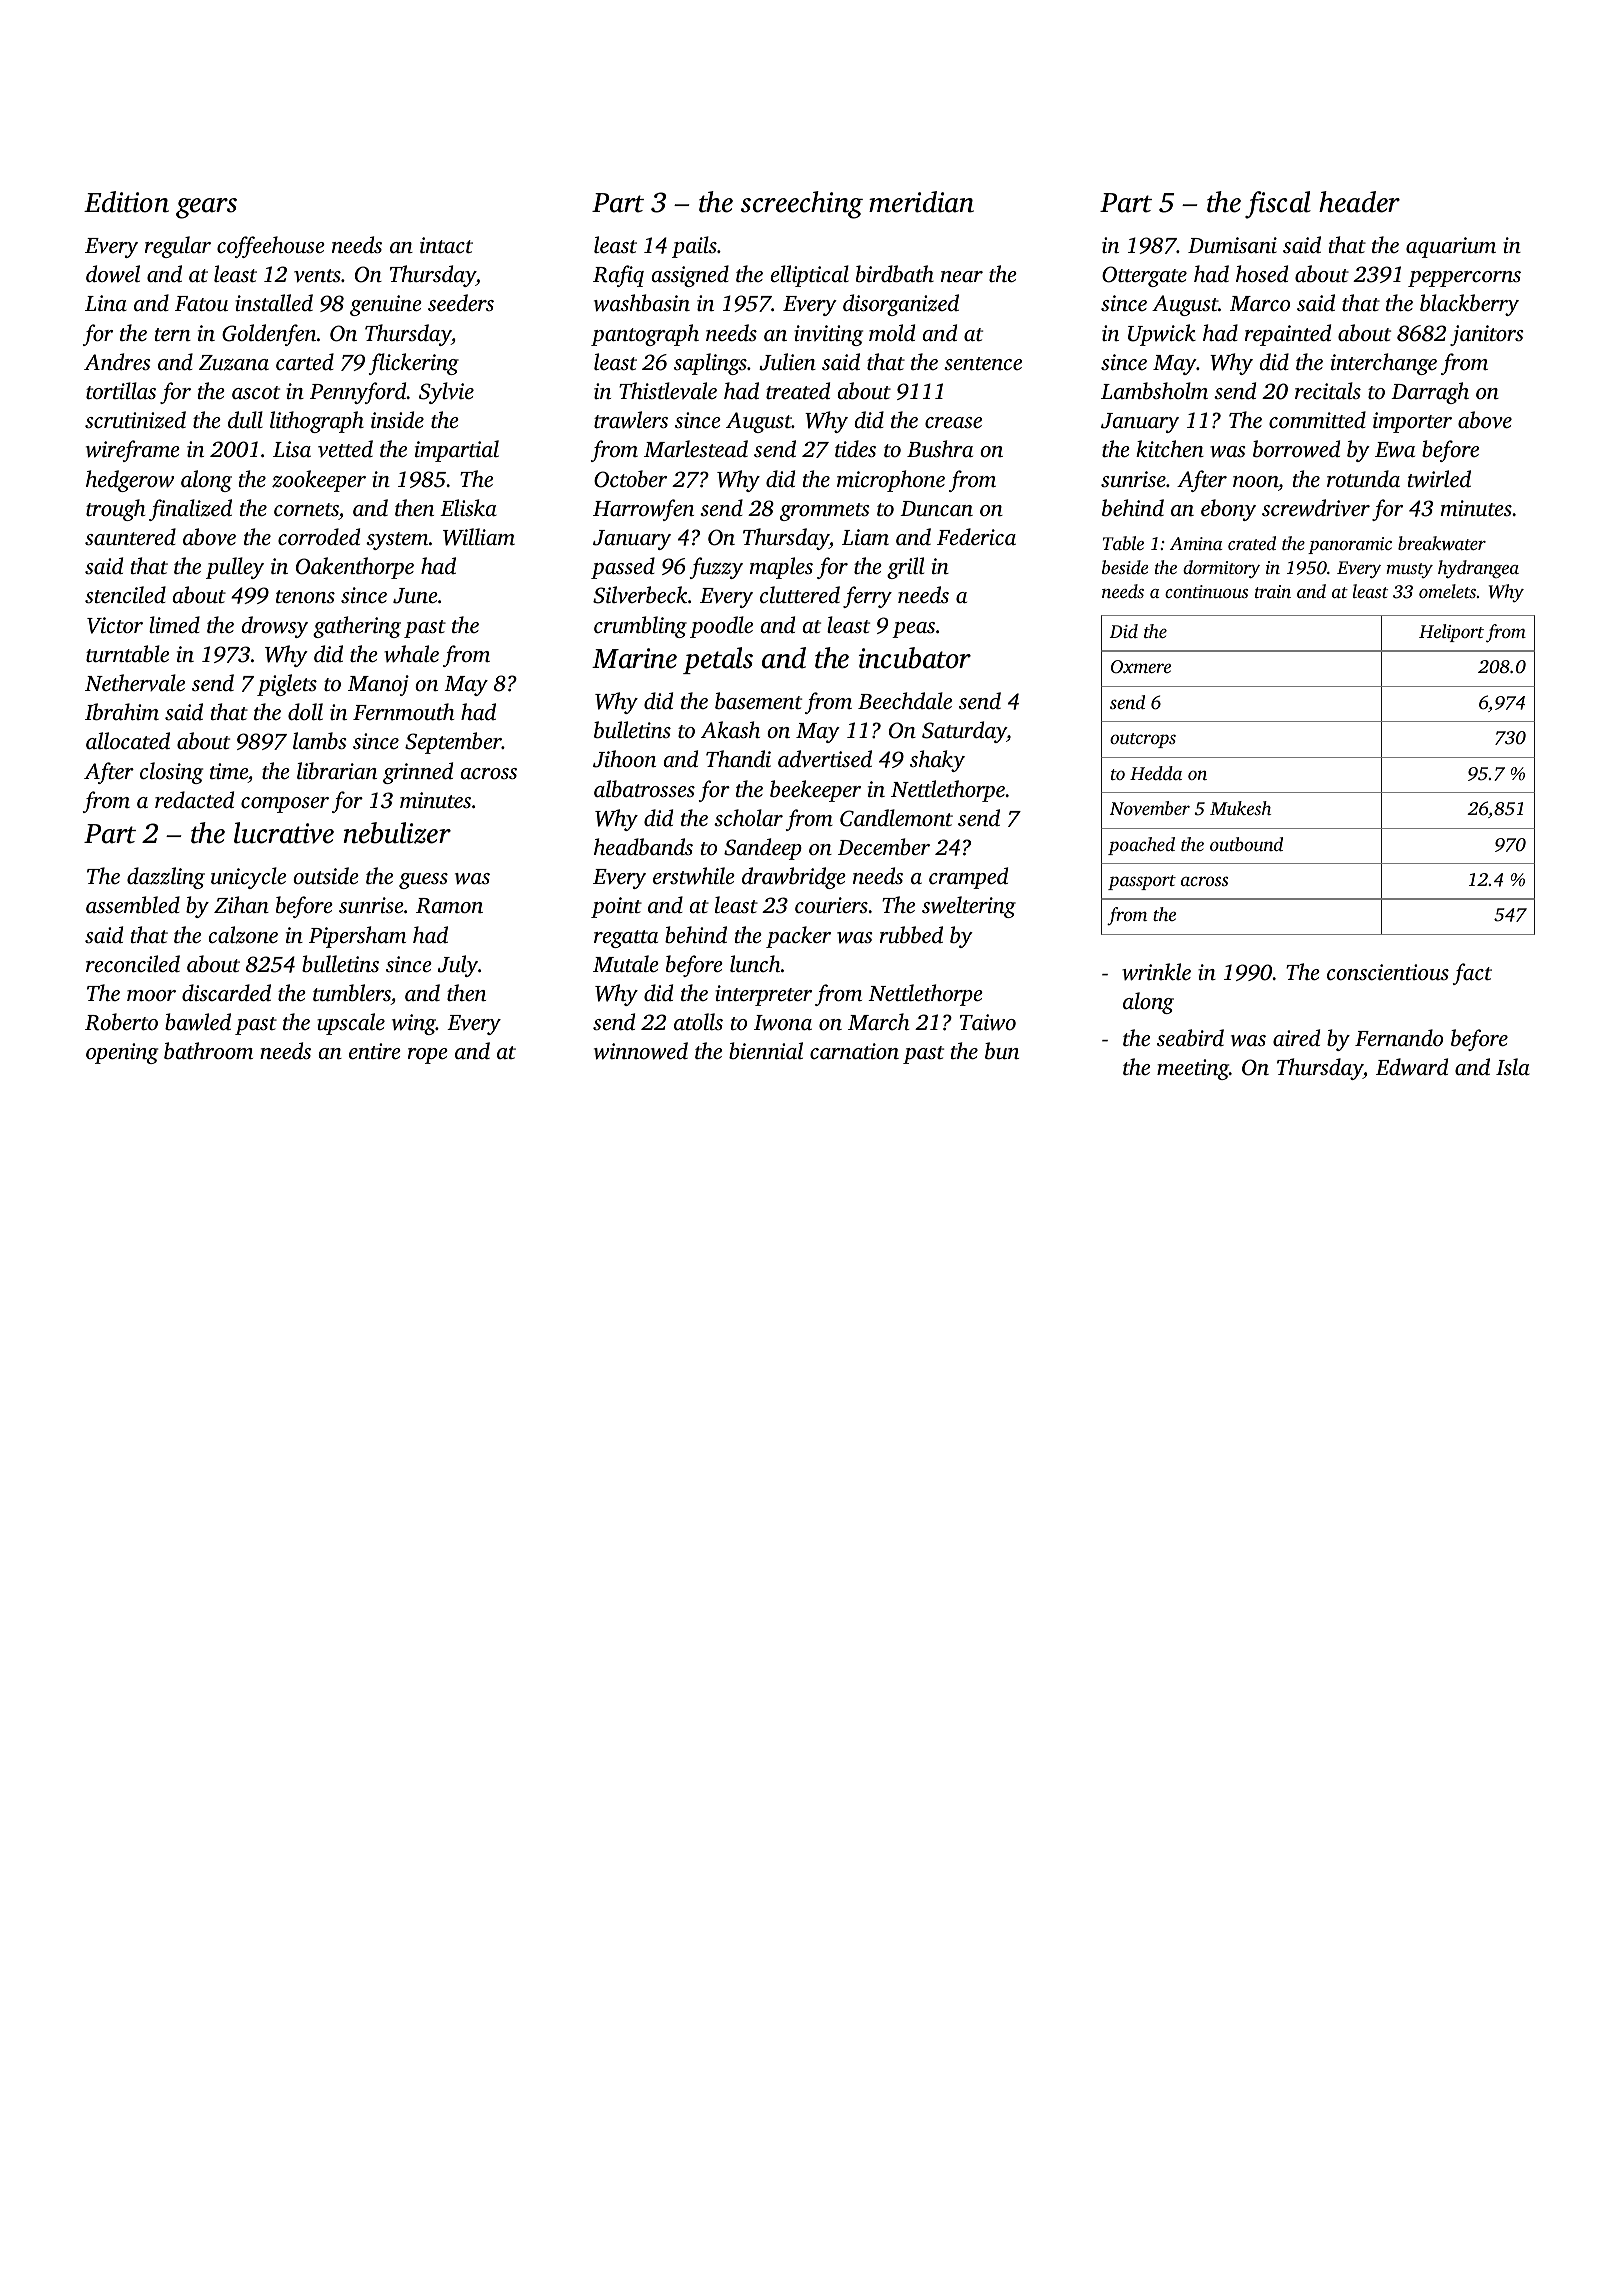 The width and height of the page is (1620, 2292). I want to click on screwdriver, so click(1316, 508).
